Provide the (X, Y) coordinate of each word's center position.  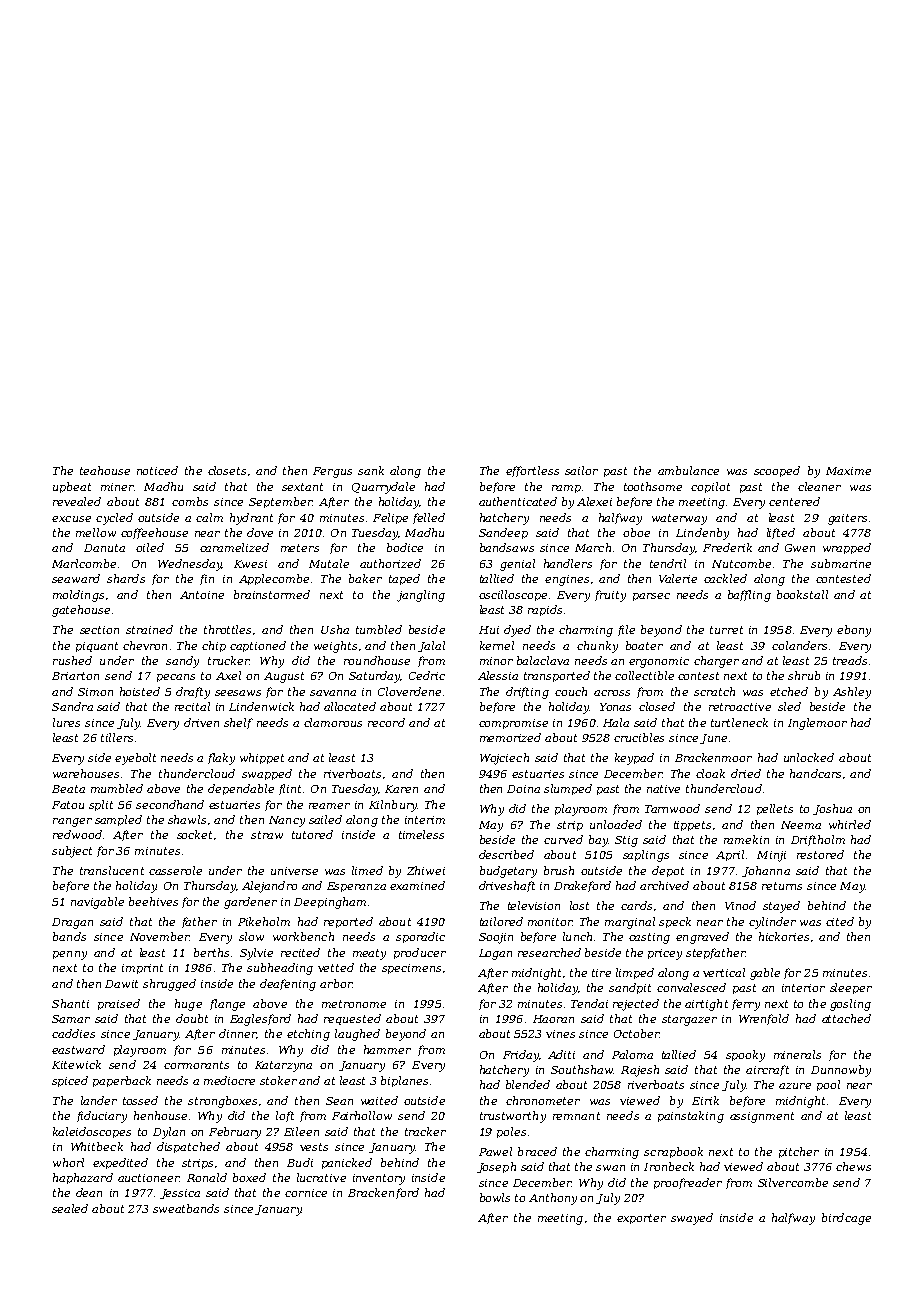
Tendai (589, 1003)
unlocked (809, 757)
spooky (745, 1056)
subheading (280, 969)
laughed (357, 1035)
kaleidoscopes (92, 1132)
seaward (76, 578)
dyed (517, 631)
